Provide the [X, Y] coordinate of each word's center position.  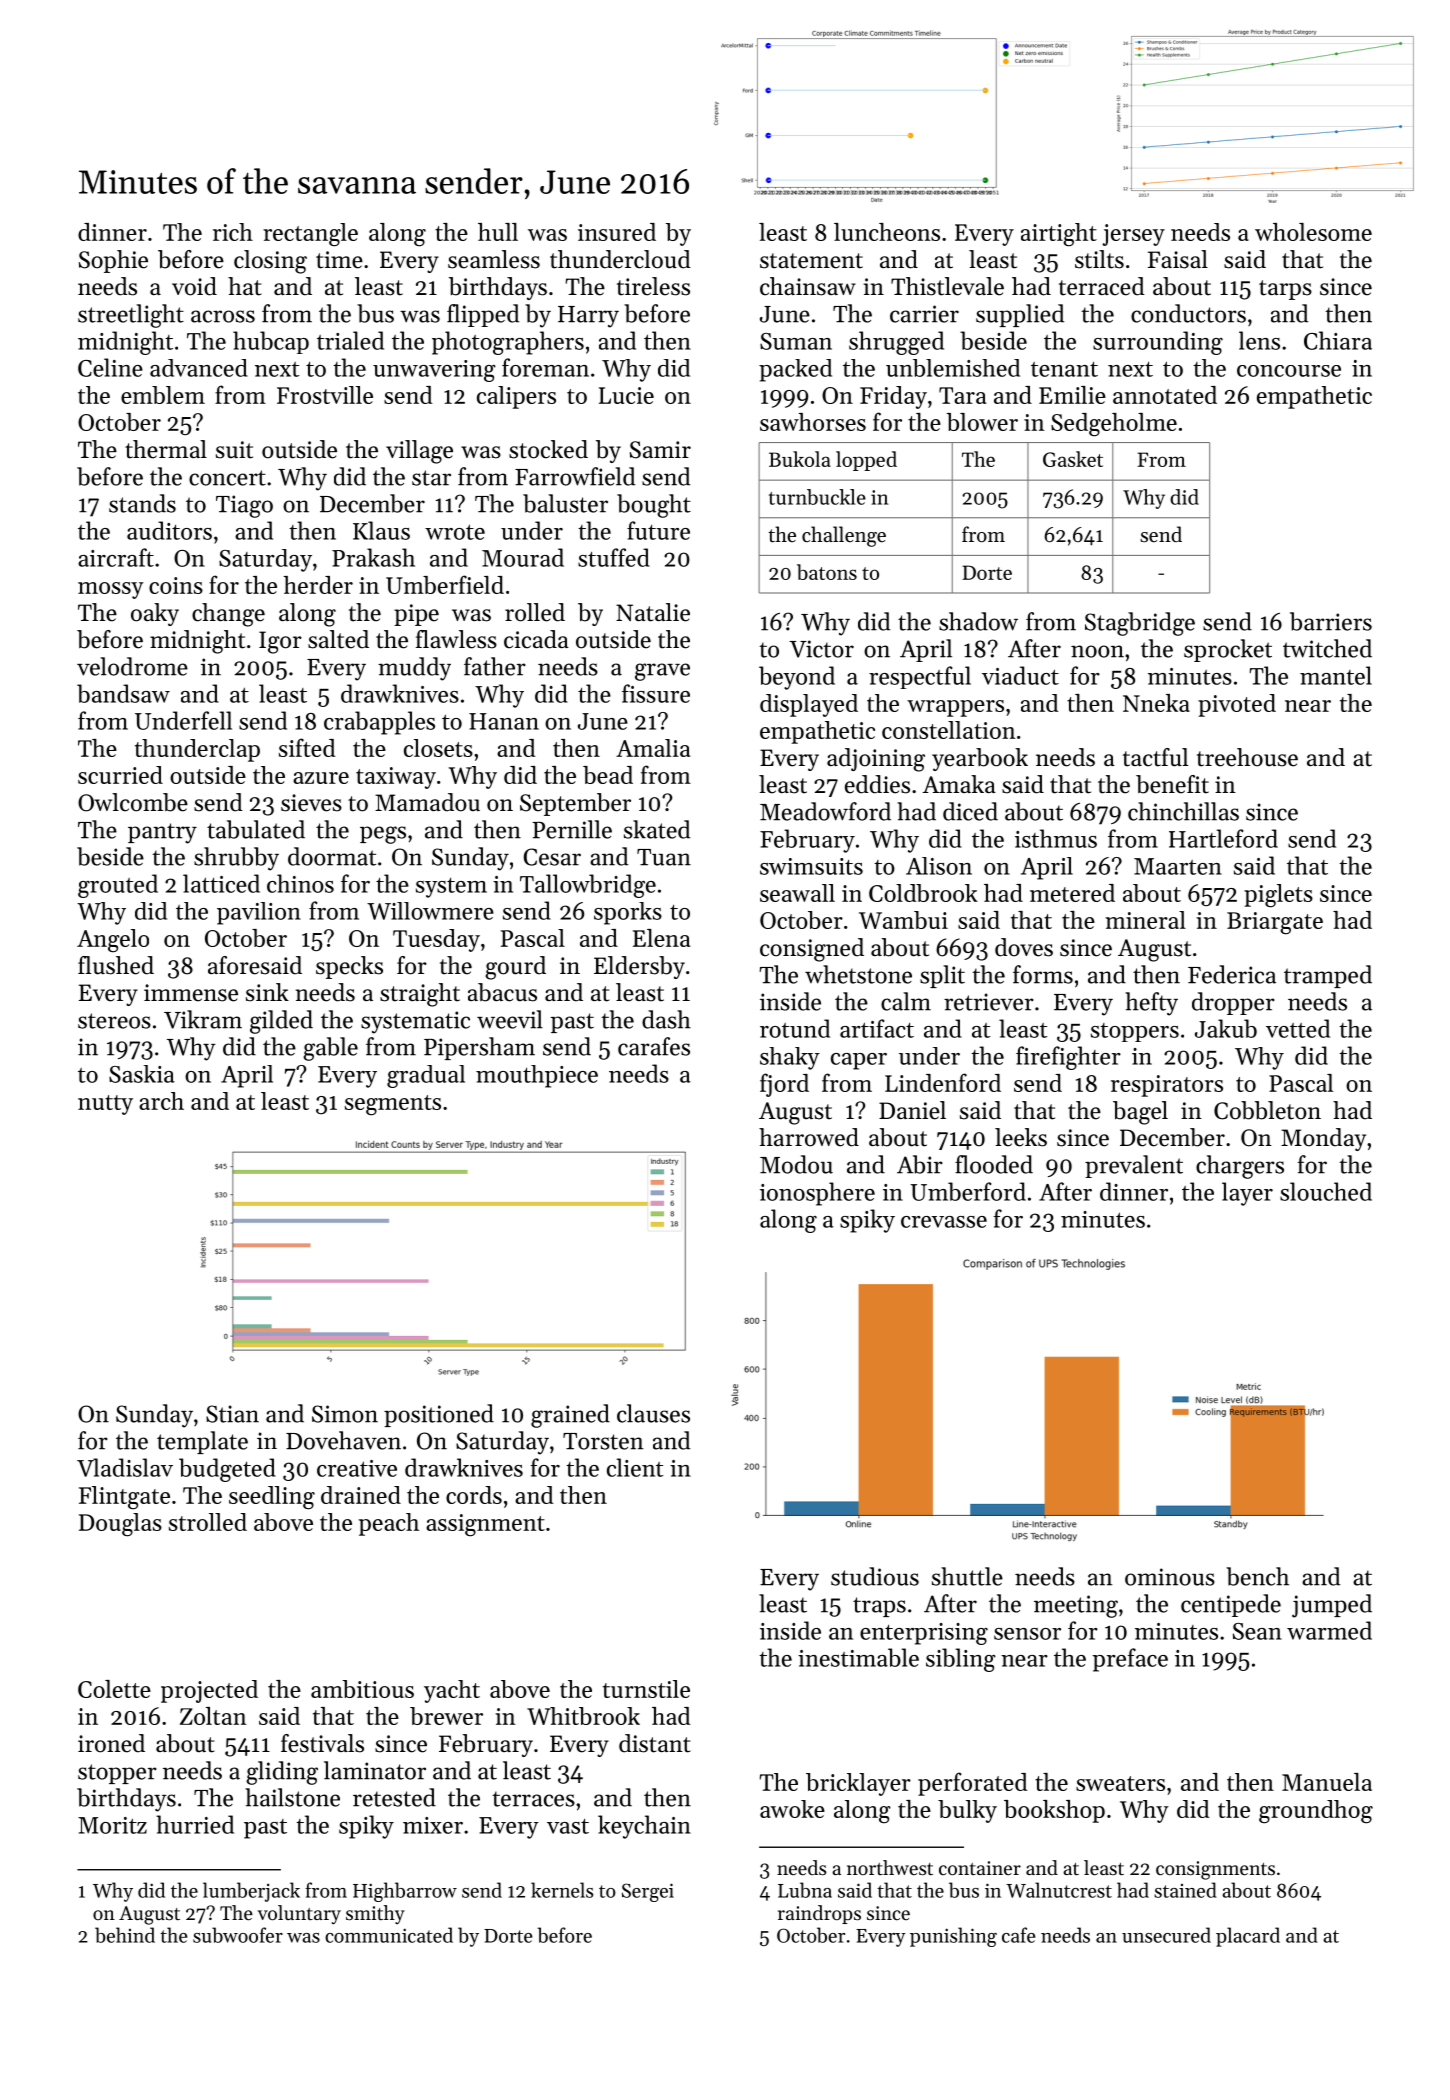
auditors [169, 530]
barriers [1331, 621]
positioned [439, 1415]
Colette [114, 1689]
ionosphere [817, 1194]
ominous [1170, 1577]
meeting [1076, 1606]
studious [875, 1576]
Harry [588, 317]
